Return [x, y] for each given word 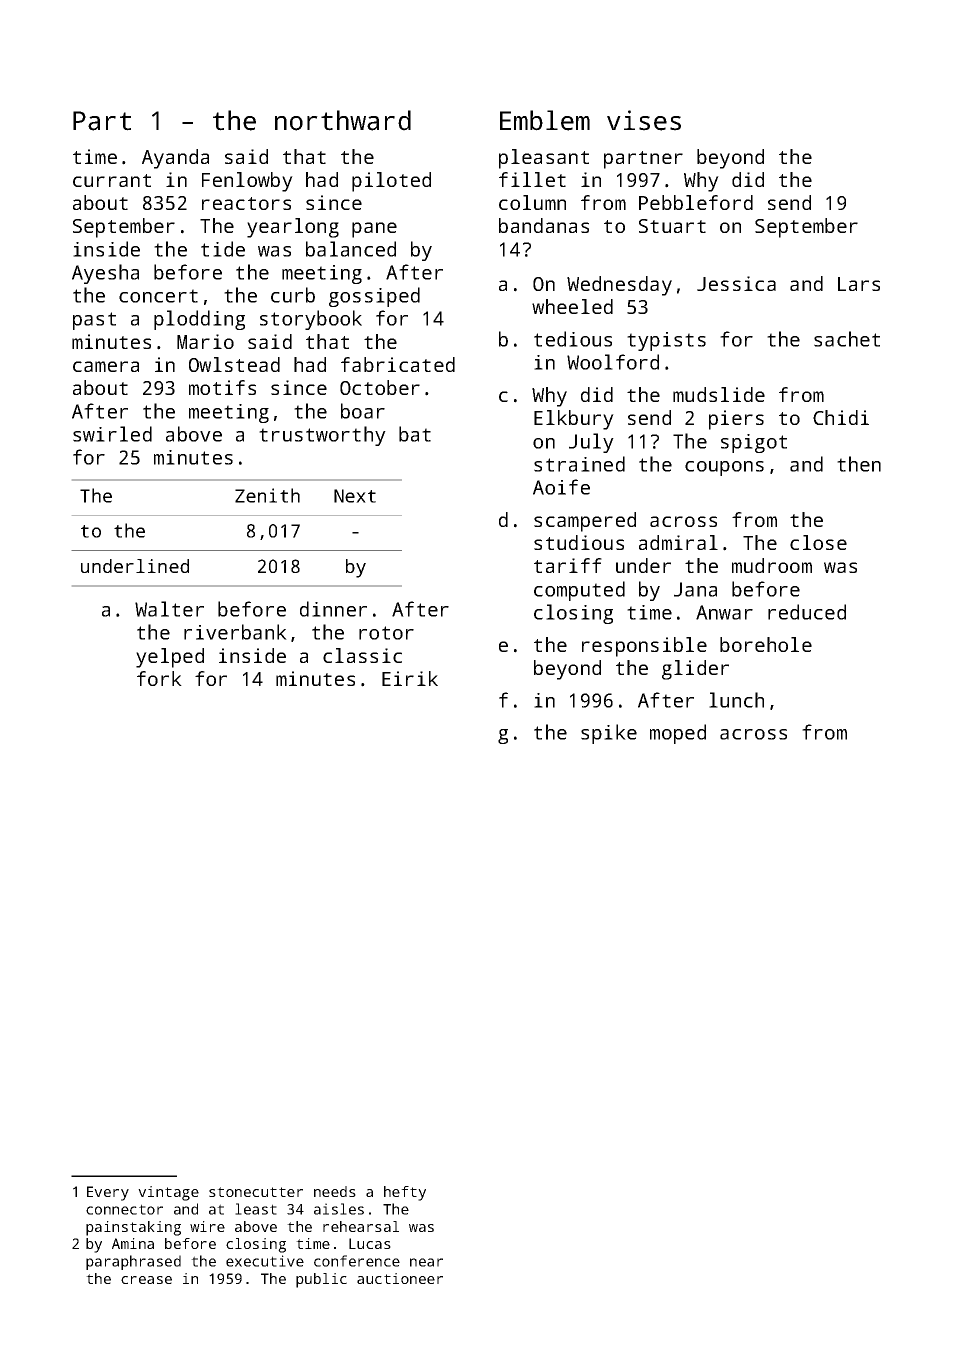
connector [124, 1209]
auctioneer [400, 1278]
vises [644, 120]
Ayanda [175, 159]
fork [159, 678]
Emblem [545, 120]
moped [678, 734]
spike [609, 734]
